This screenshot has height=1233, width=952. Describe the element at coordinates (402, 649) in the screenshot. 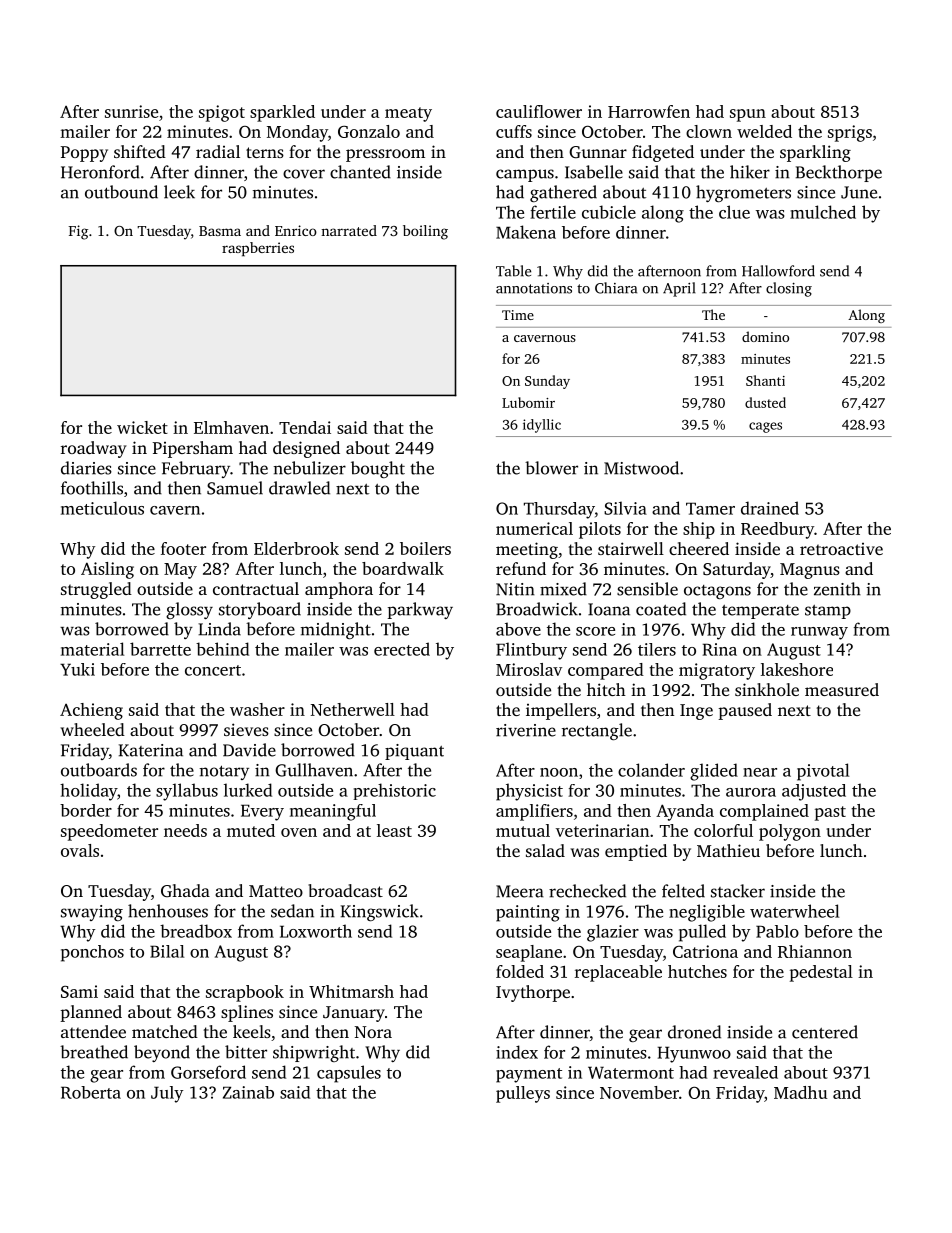

I see `erected` at that location.
